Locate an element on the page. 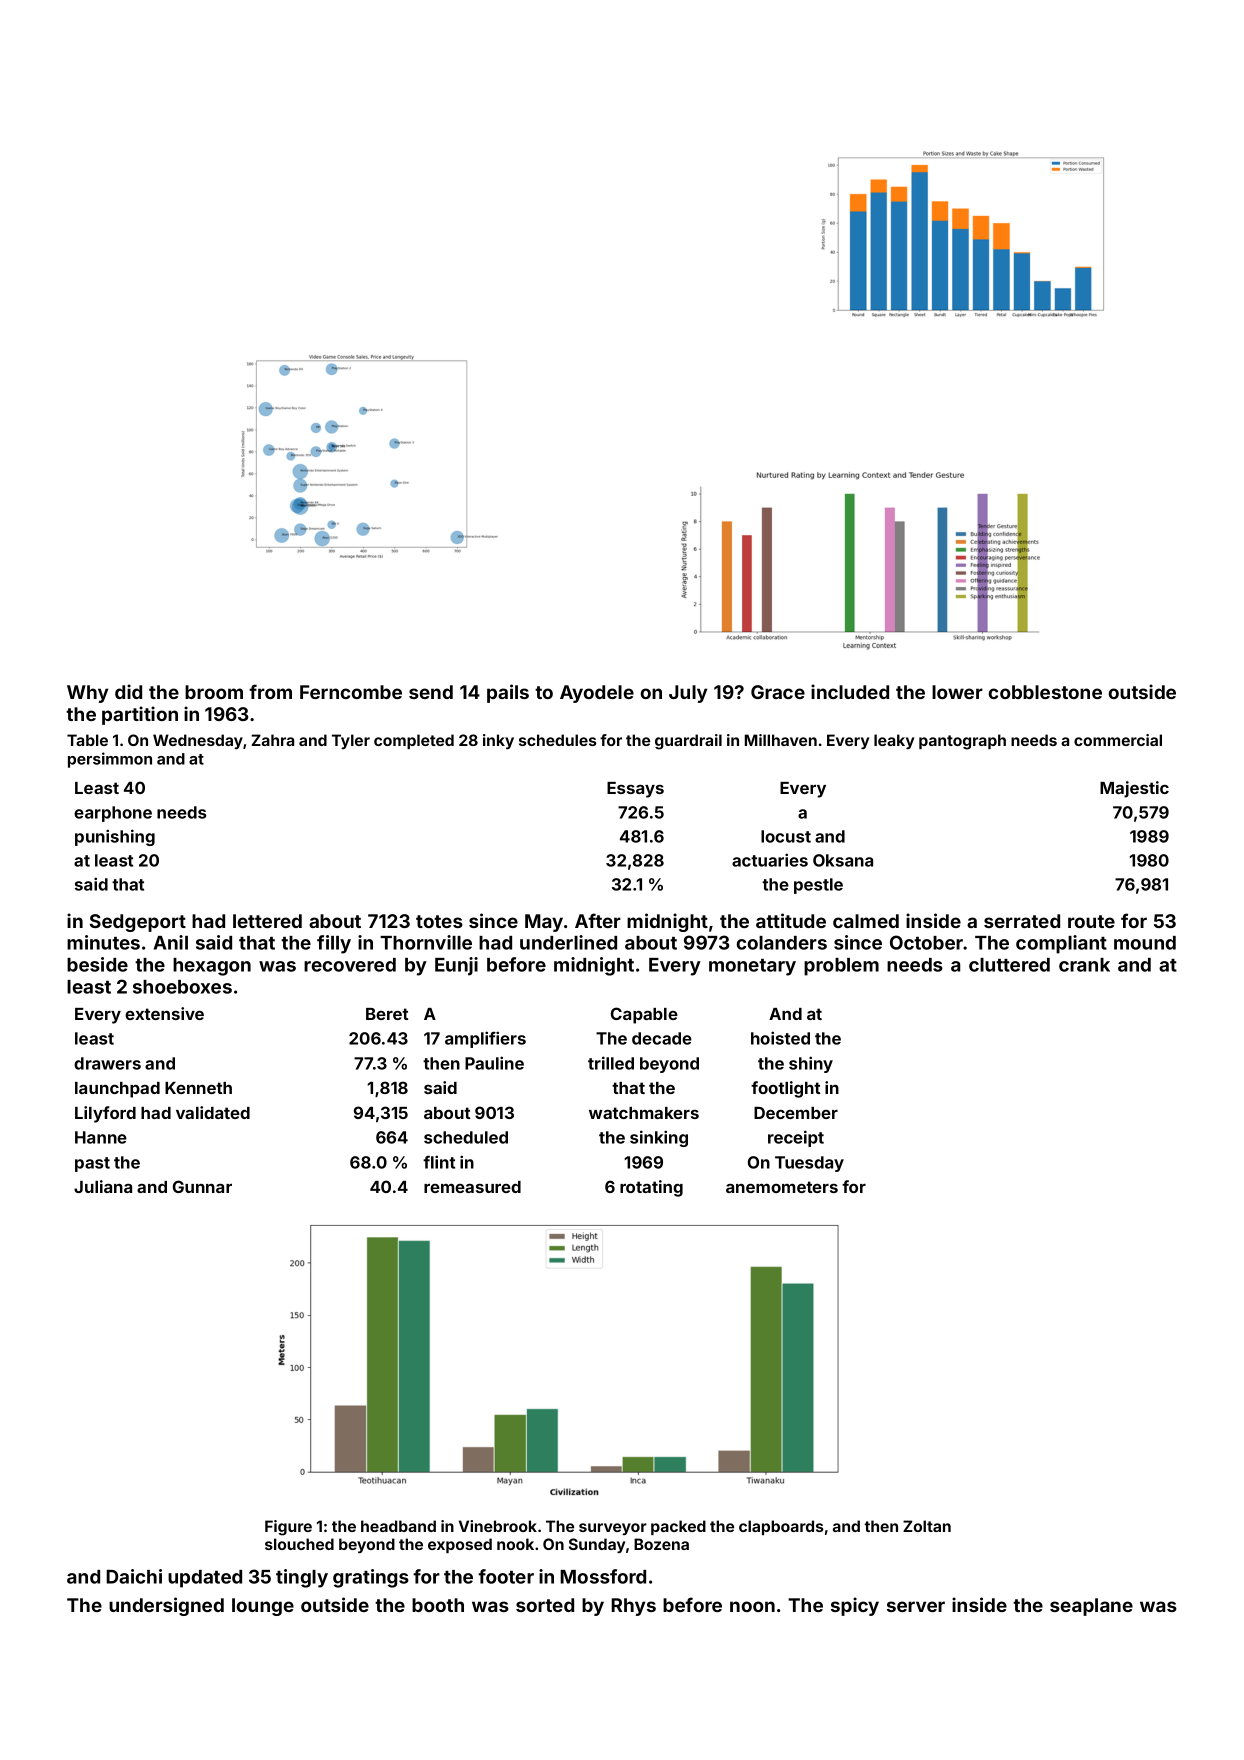 This image has height=1760, width=1244. Essays is located at coordinates (635, 790).
